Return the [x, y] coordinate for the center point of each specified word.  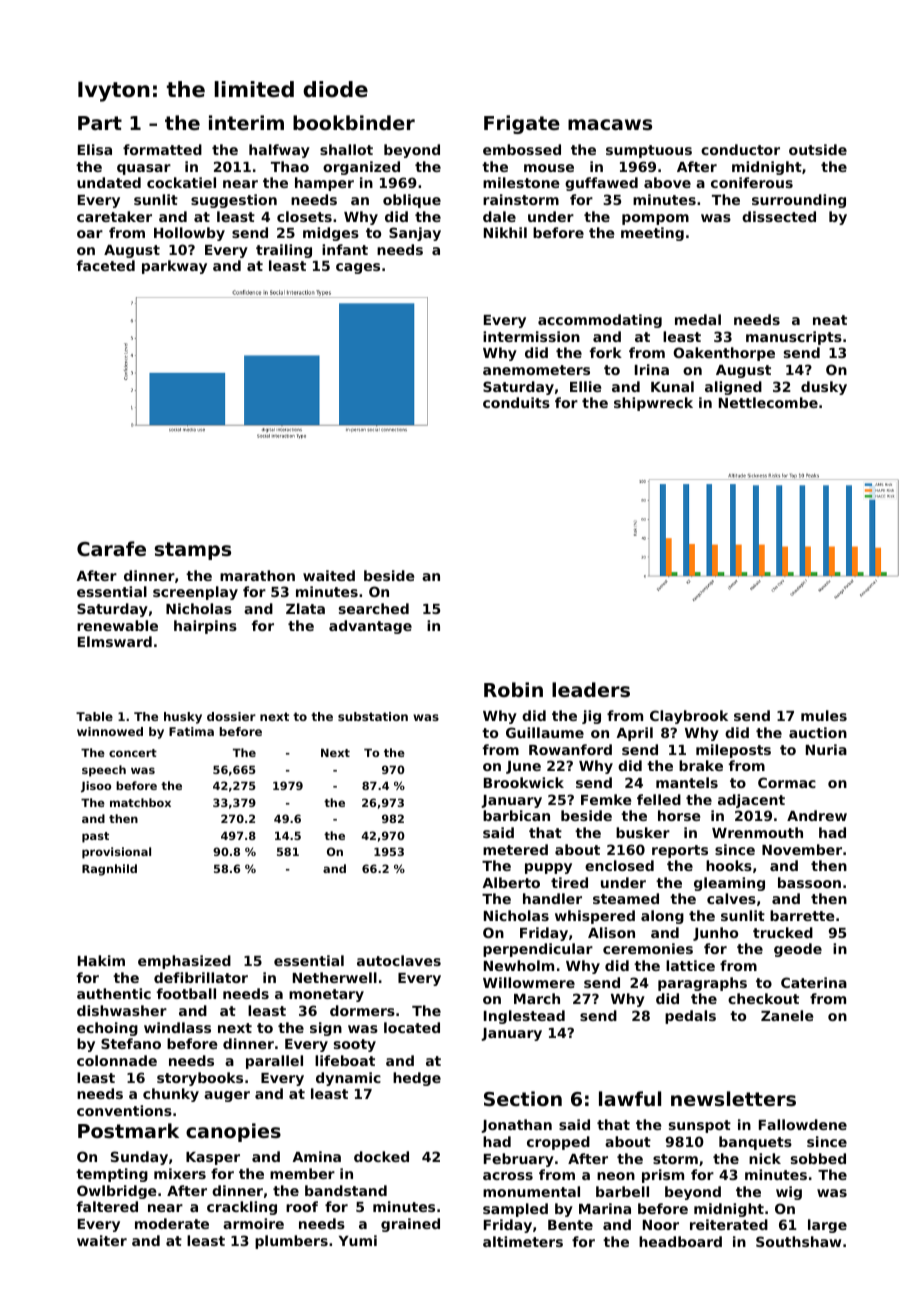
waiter [102, 1240]
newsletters [733, 1099]
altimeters [523, 1241]
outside [818, 149]
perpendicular [538, 950]
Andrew [817, 815]
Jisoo [96, 786]
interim [246, 122]
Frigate [522, 124]
